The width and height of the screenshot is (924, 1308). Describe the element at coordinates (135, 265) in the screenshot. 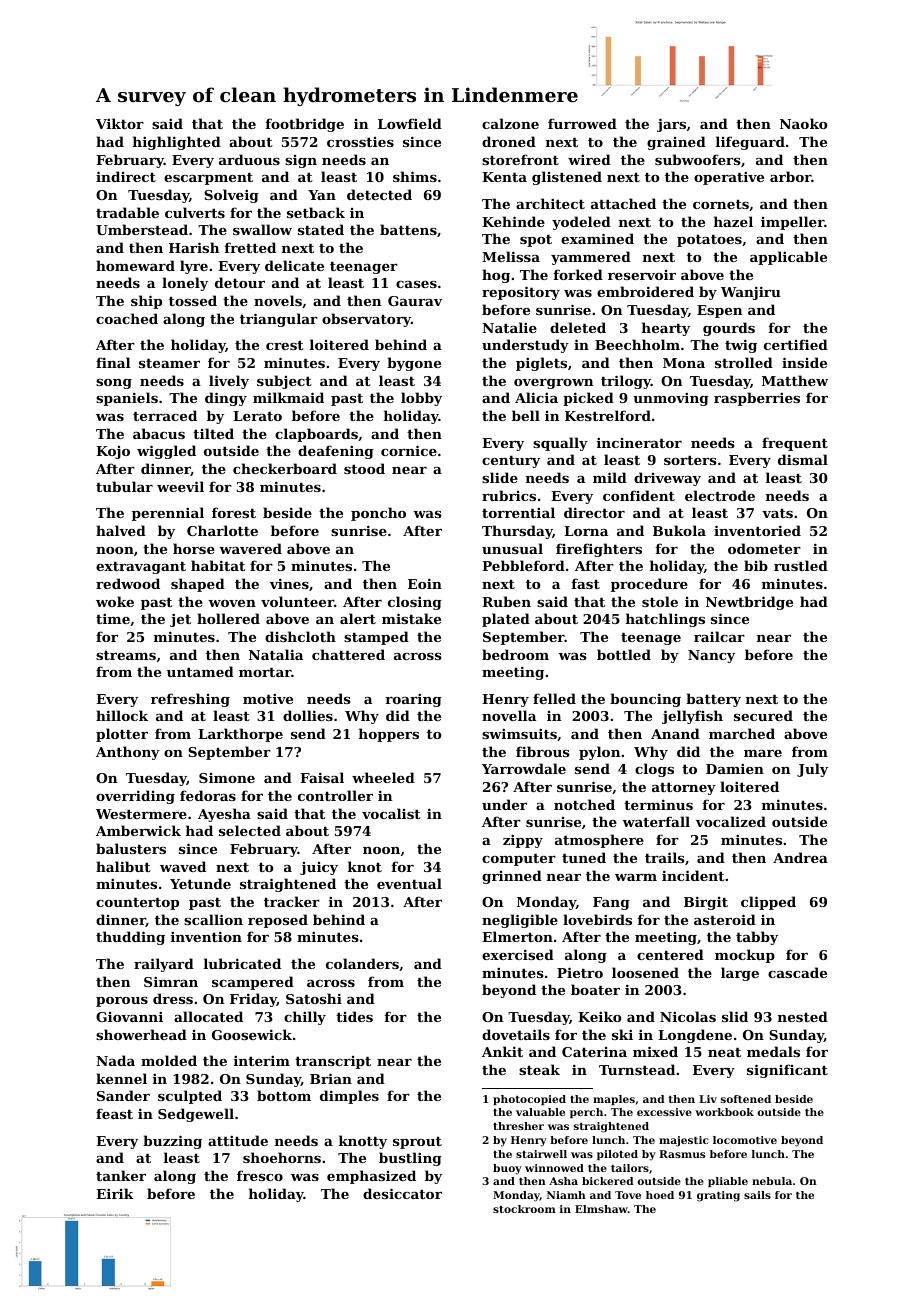

I see `homeward` at that location.
